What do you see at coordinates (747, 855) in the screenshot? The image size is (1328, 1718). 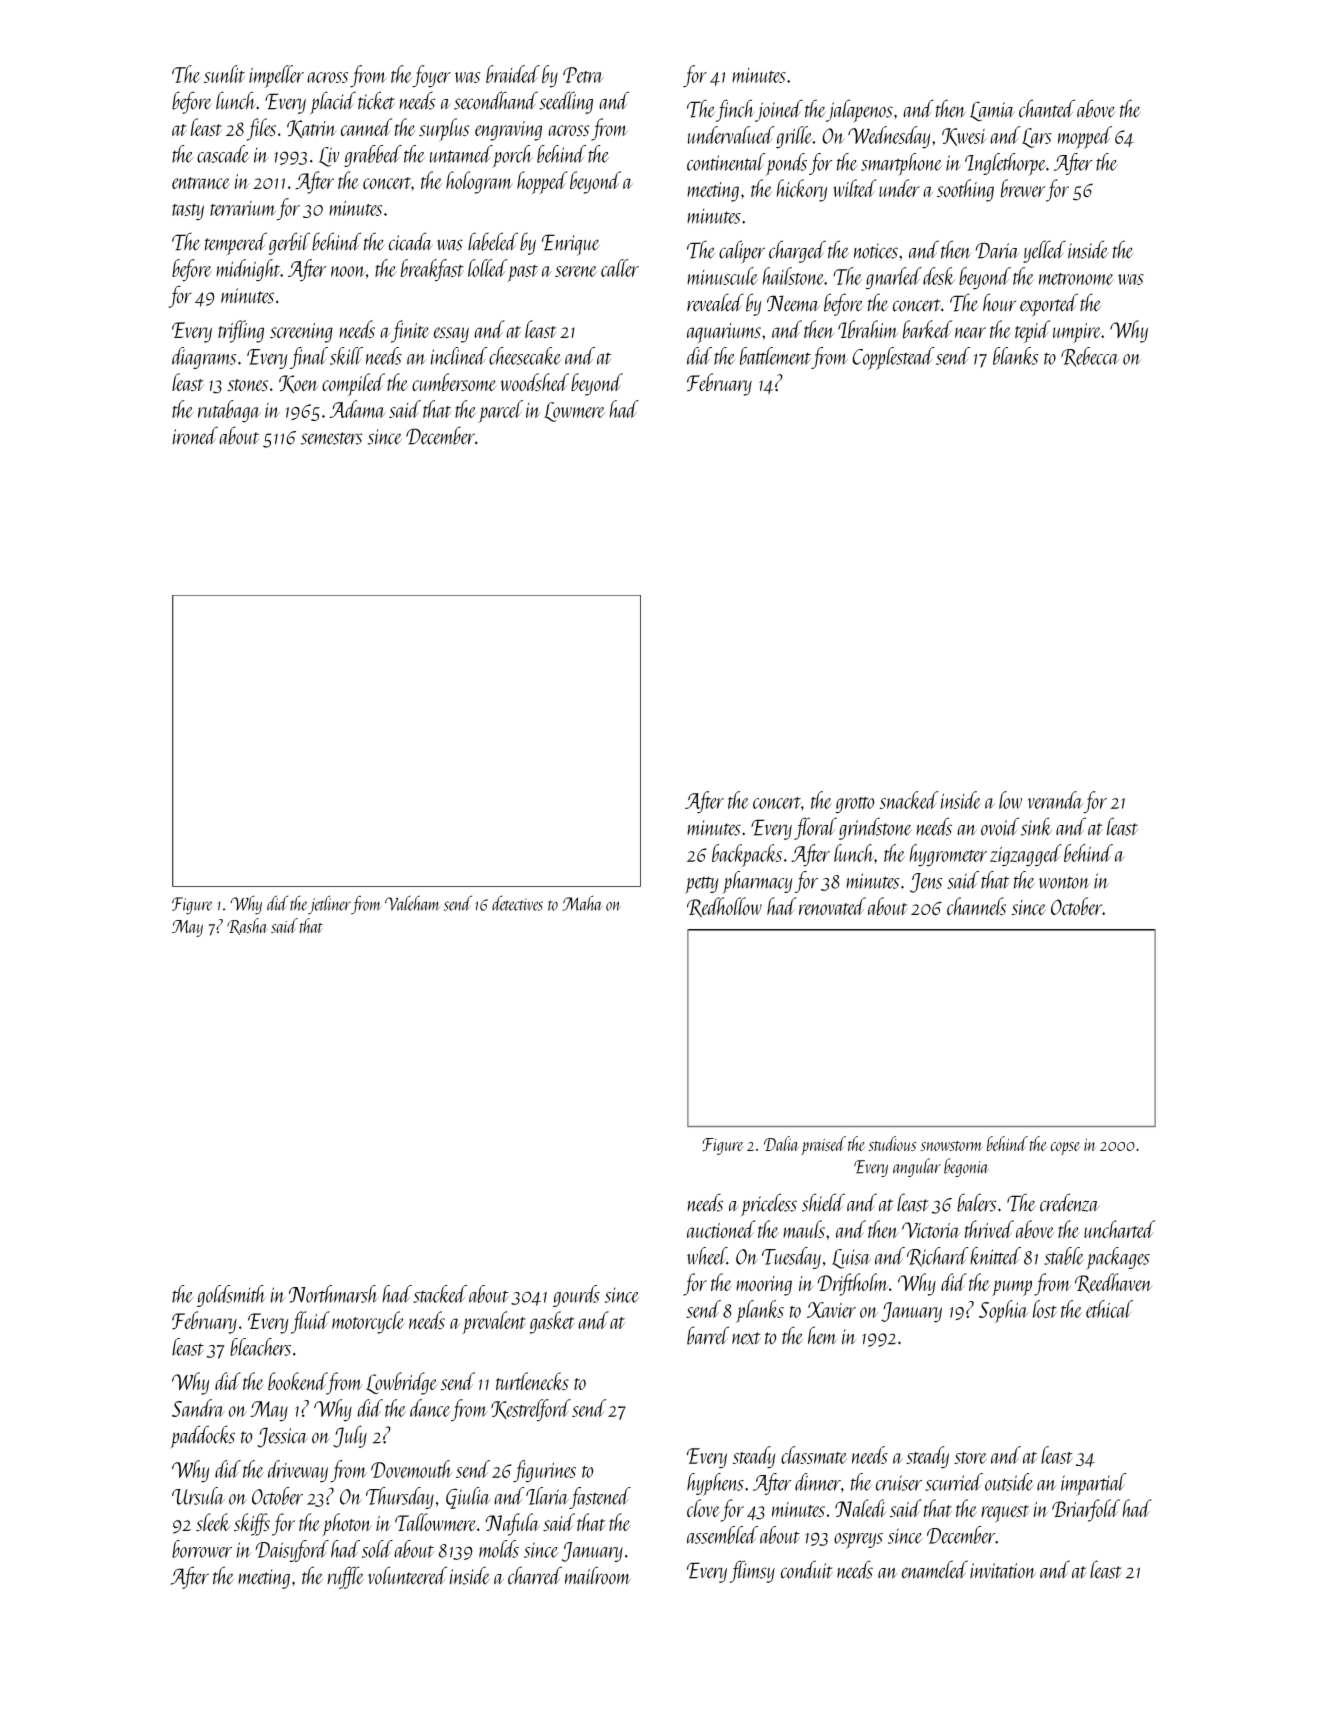 I see `backpacks` at bounding box center [747, 855].
